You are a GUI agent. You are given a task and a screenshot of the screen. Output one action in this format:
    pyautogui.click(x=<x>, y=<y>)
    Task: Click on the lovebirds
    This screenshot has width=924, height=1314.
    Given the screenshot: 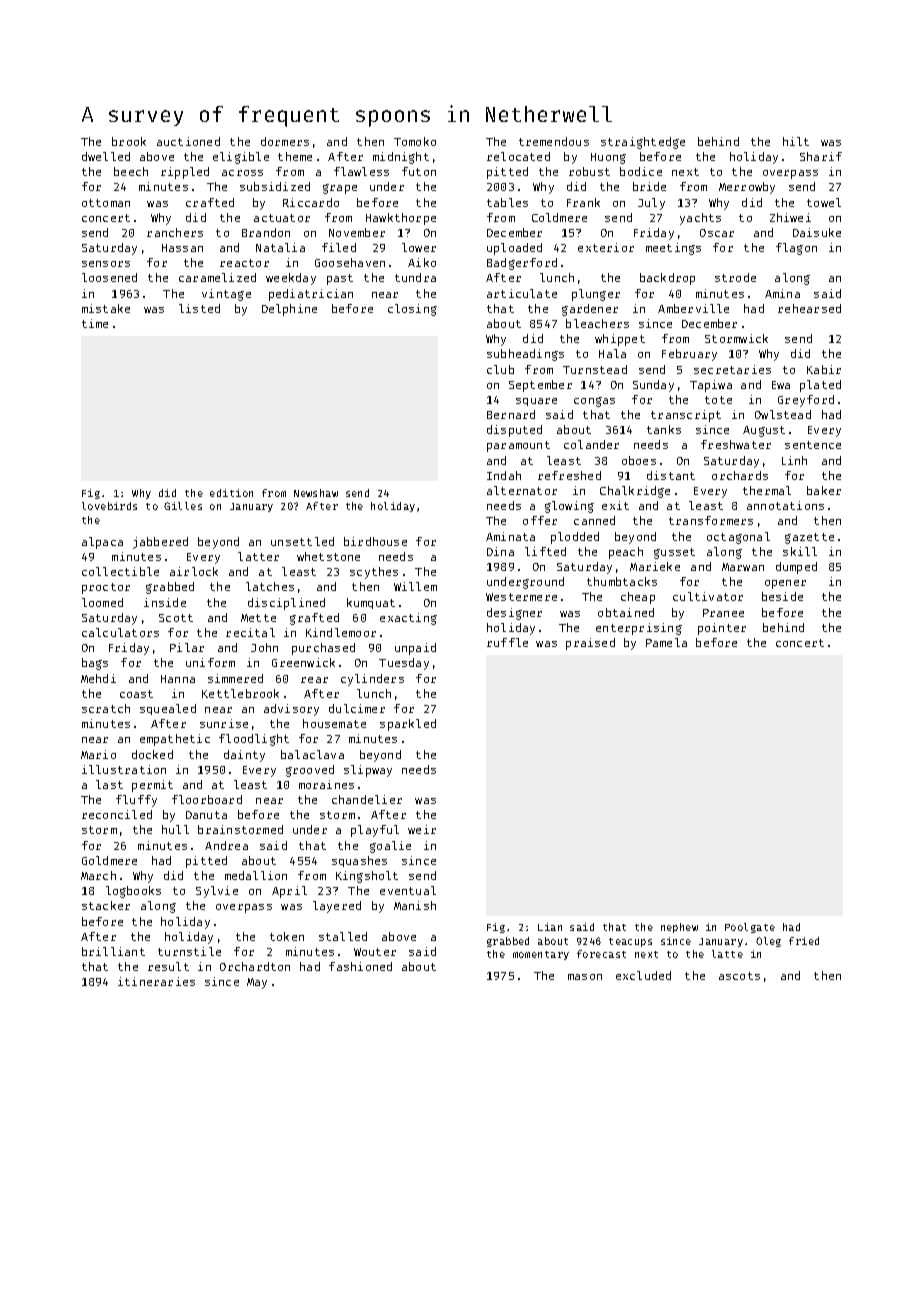 What is the action you would take?
    pyautogui.click(x=109, y=506)
